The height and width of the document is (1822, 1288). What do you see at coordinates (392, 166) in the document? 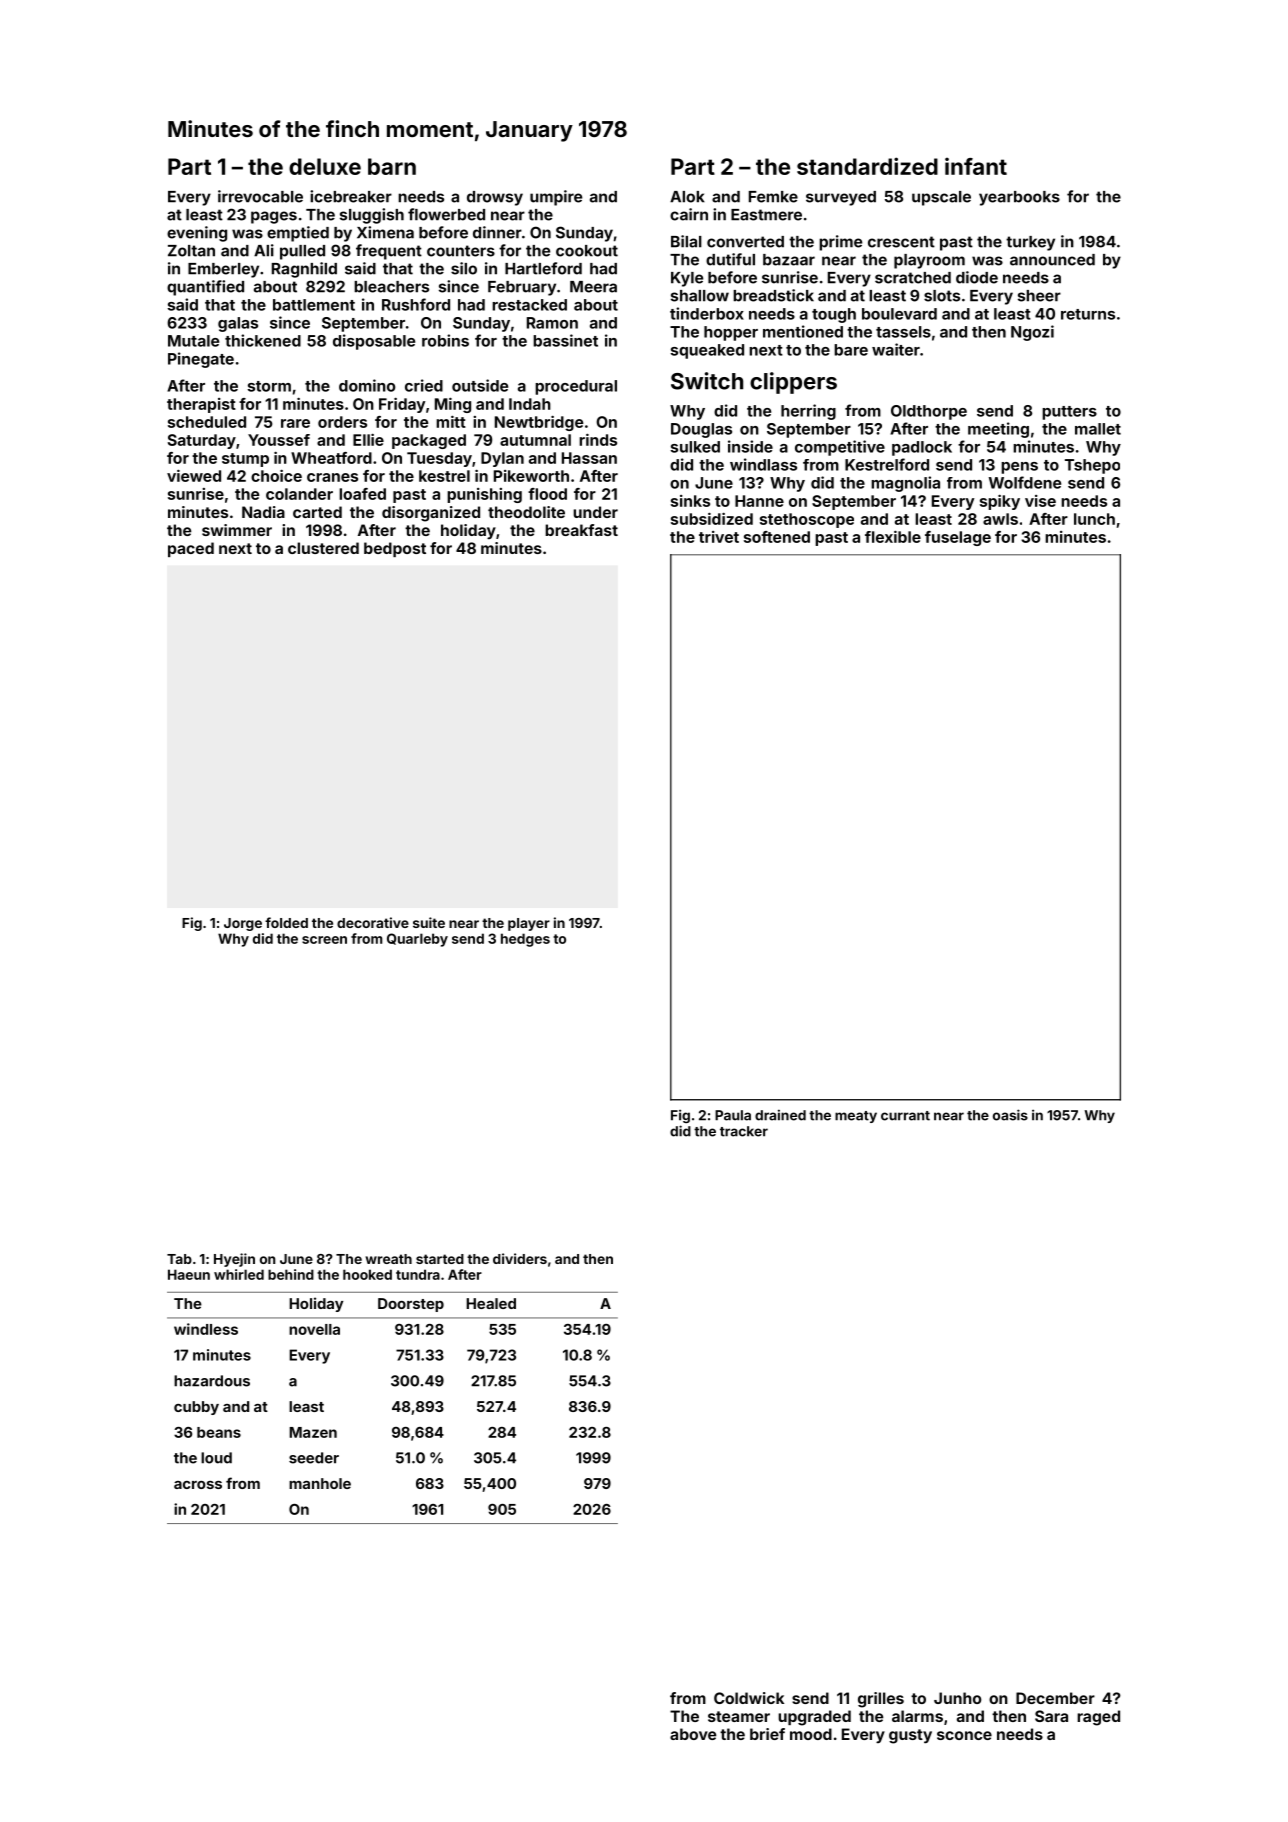
I see `barn` at bounding box center [392, 166].
